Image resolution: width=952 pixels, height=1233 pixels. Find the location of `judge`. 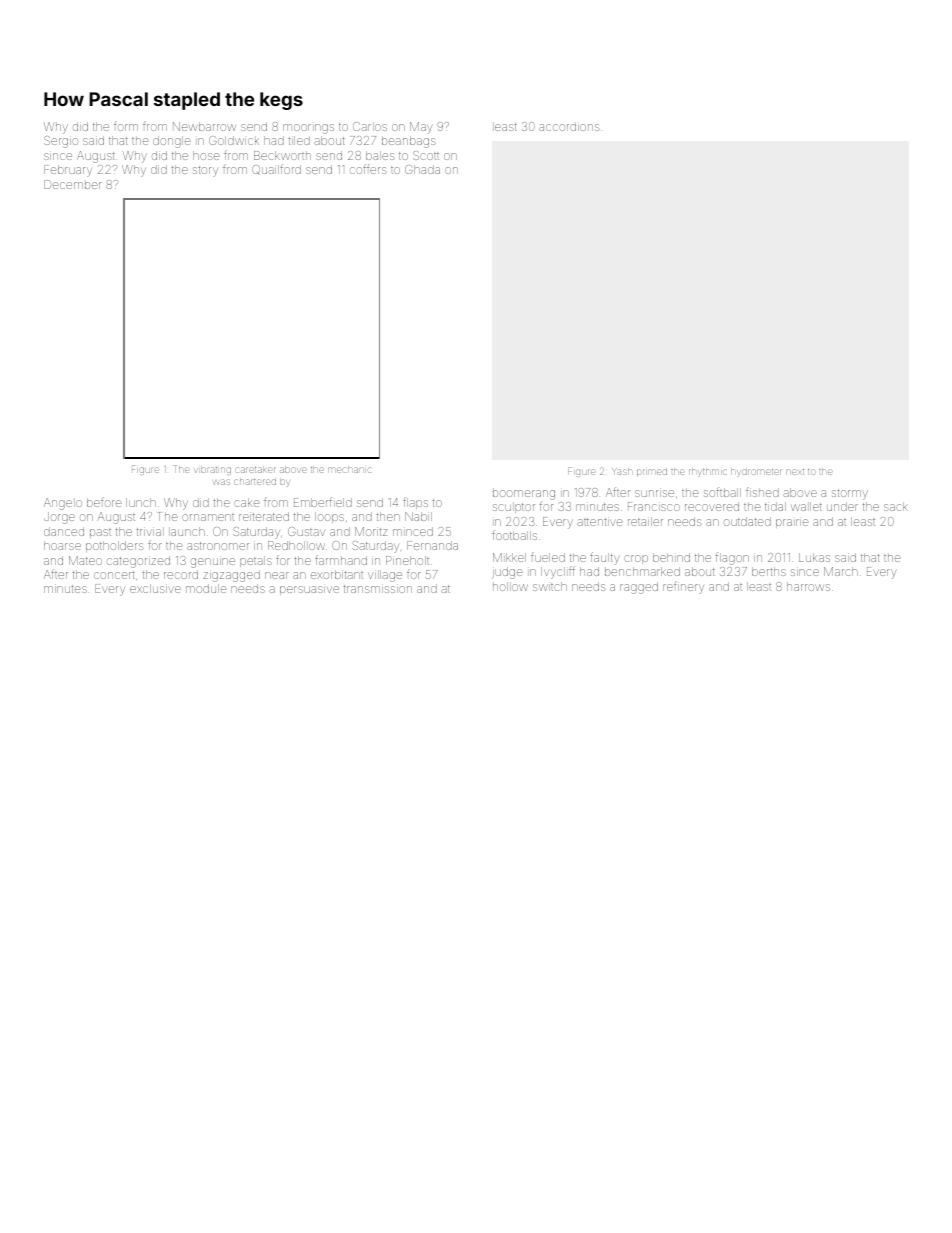

judge is located at coordinates (507, 573).
